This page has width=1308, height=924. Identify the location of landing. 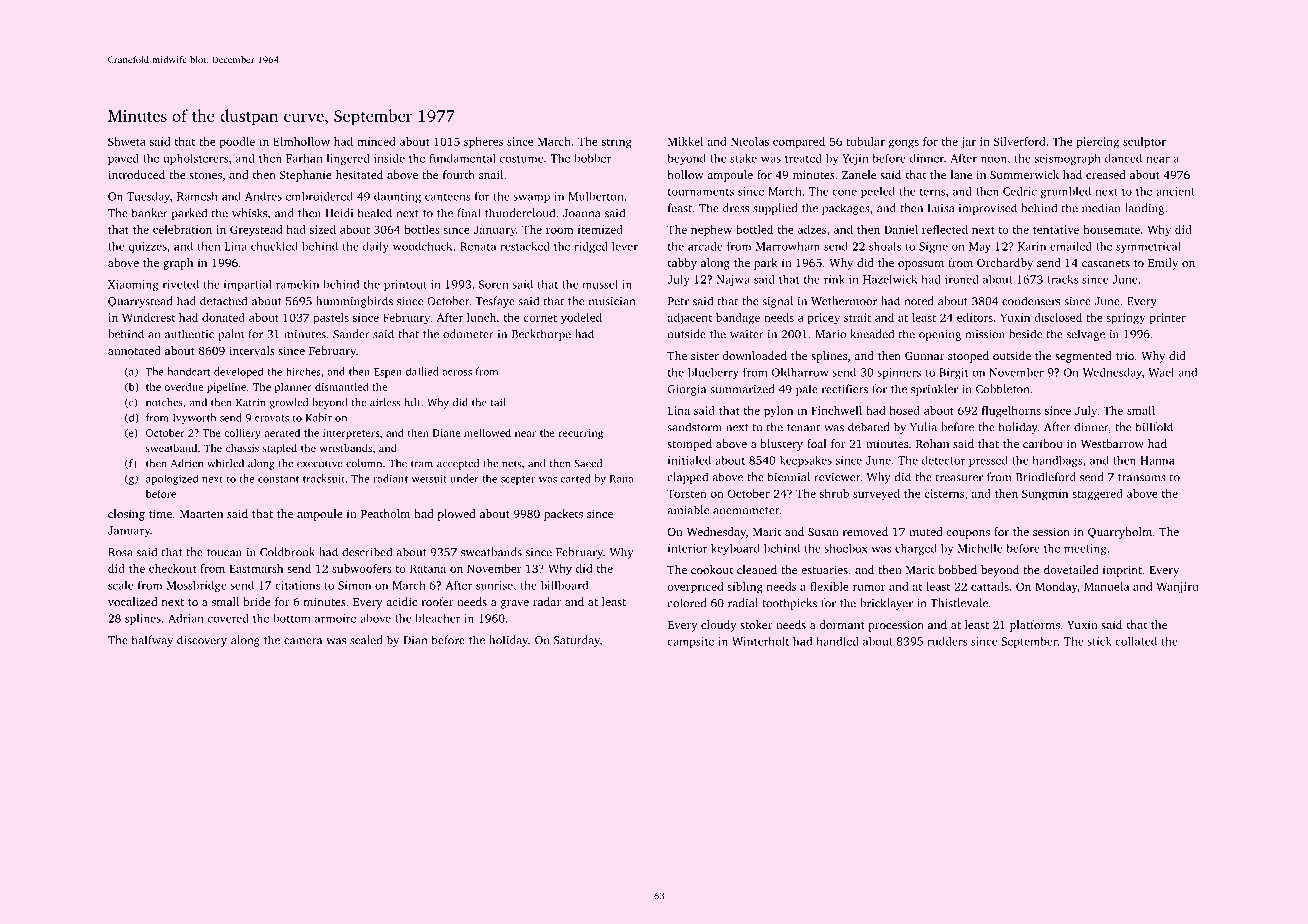
(1144, 209).
